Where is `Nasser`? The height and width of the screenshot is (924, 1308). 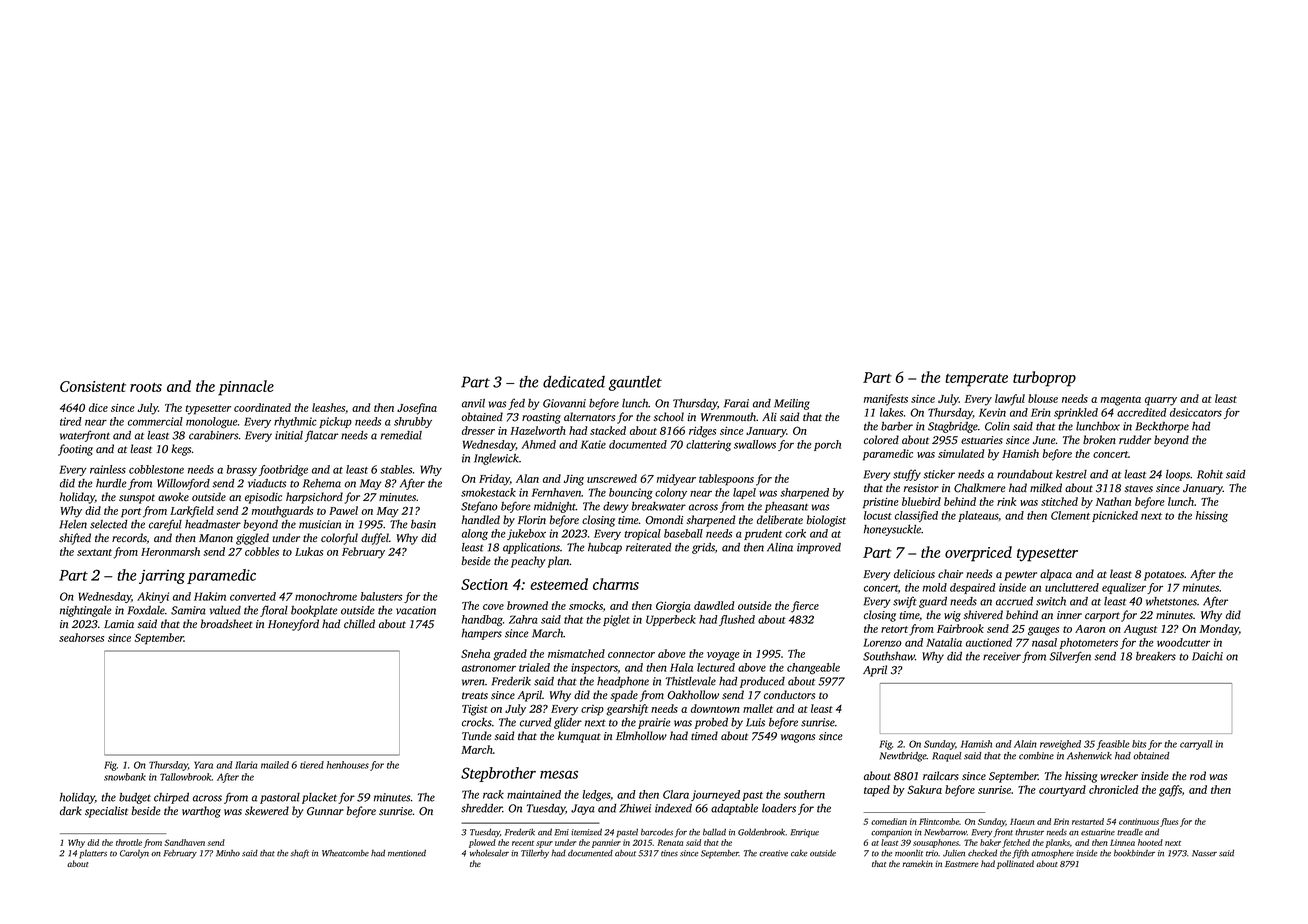
Nasser is located at coordinates (1204, 853).
